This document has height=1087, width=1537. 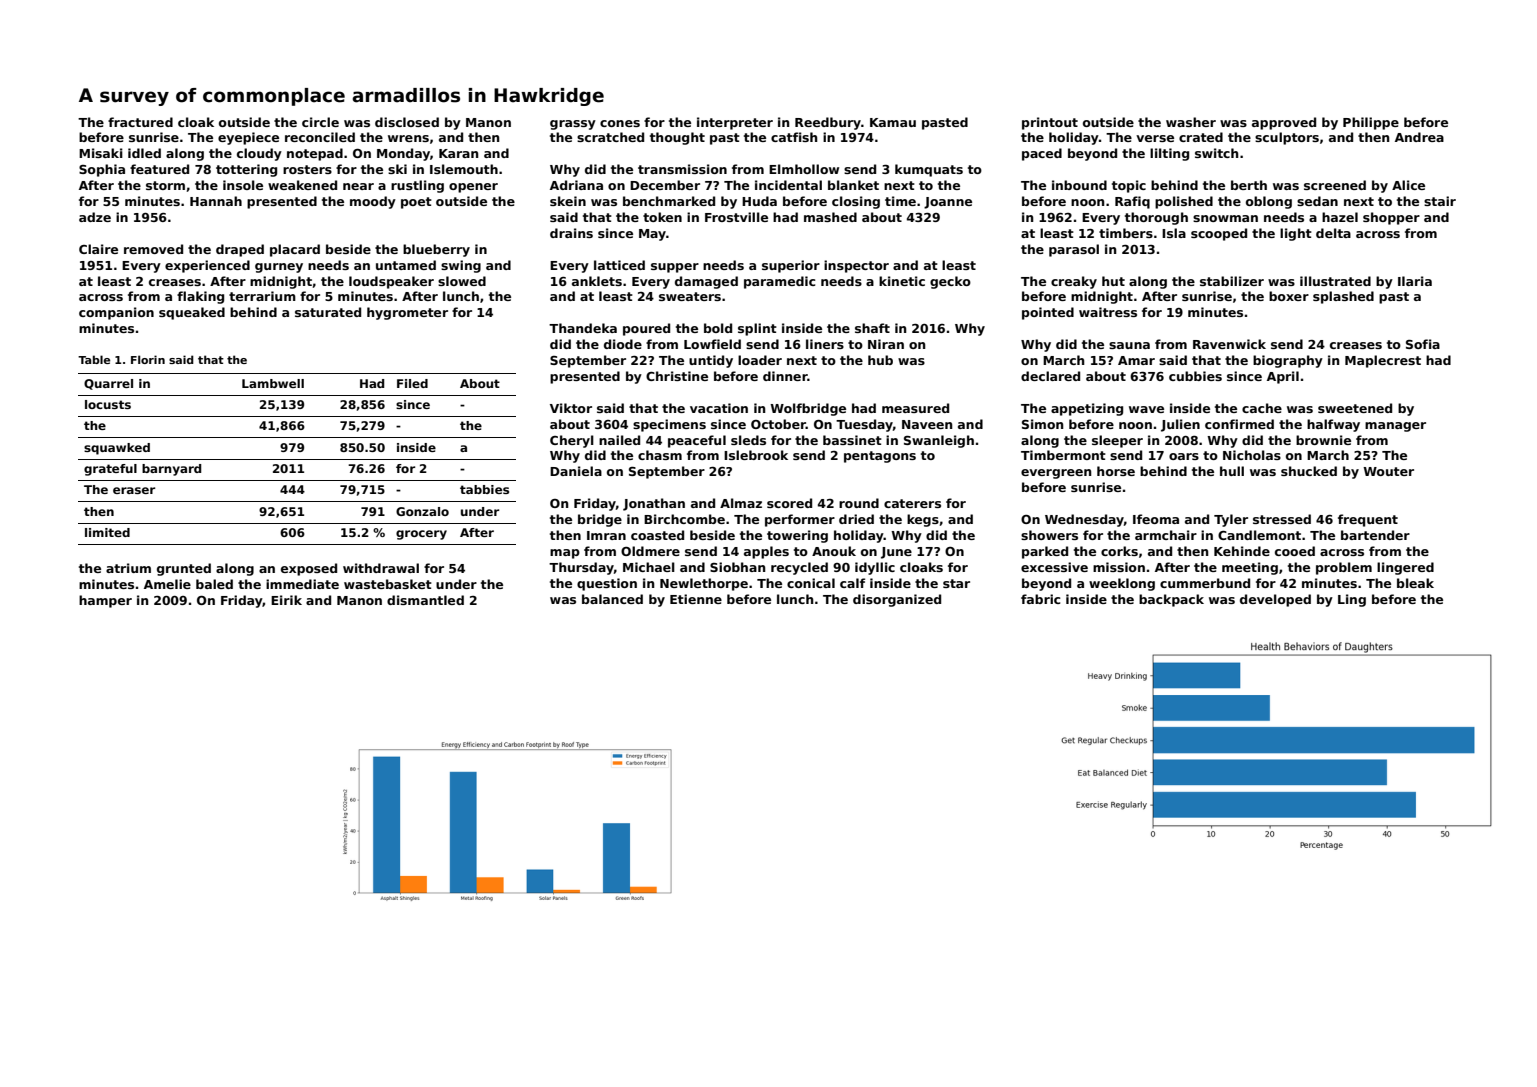 What do you see at coordinates (834, 551) in the document?
I see `Anouk` at bounding box center [834, 551].
